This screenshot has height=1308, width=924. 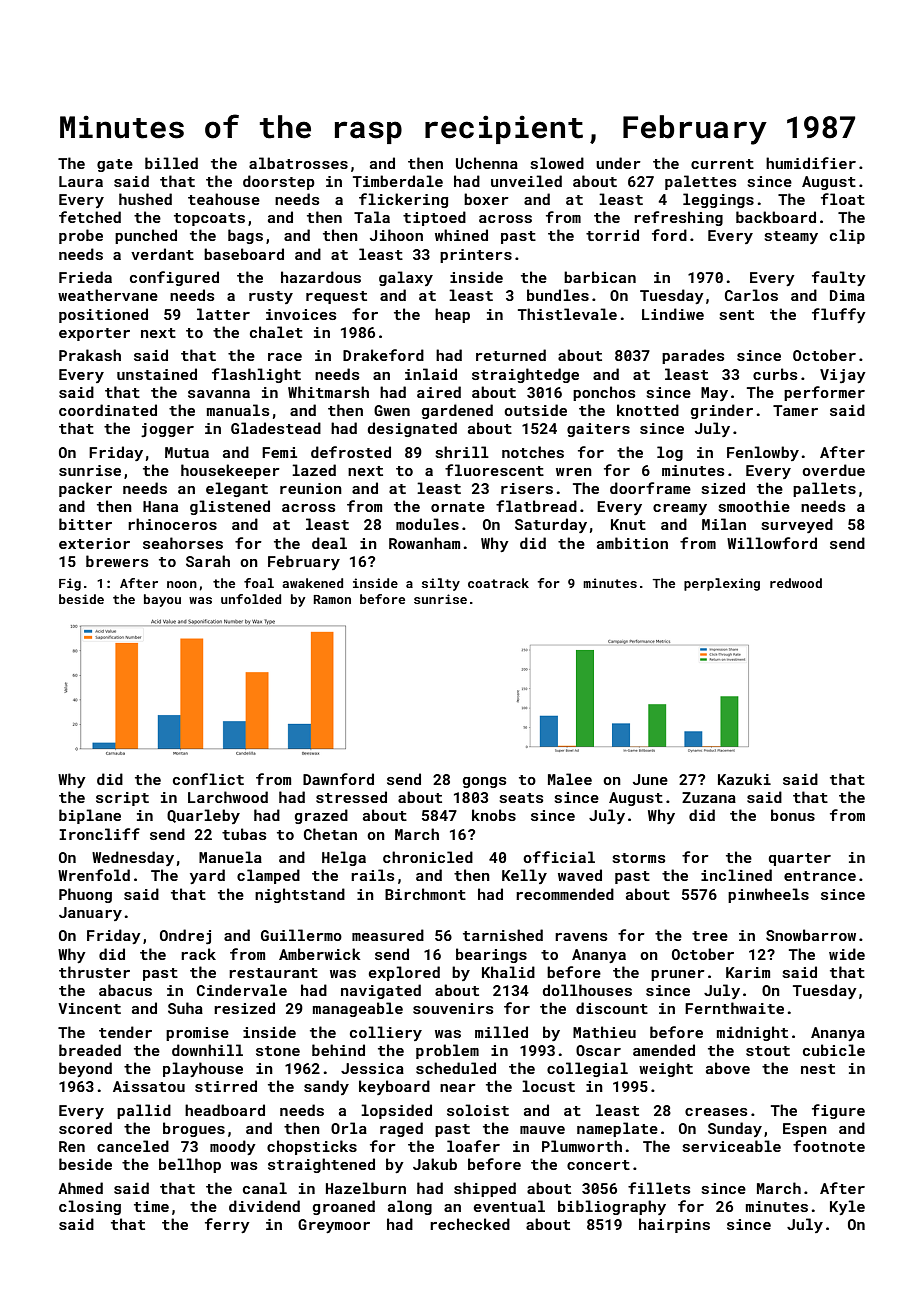 What do you see at coordinates (709, 797) in the screenshot?
I see `Zuzana` at bounding box center [709, 797].
